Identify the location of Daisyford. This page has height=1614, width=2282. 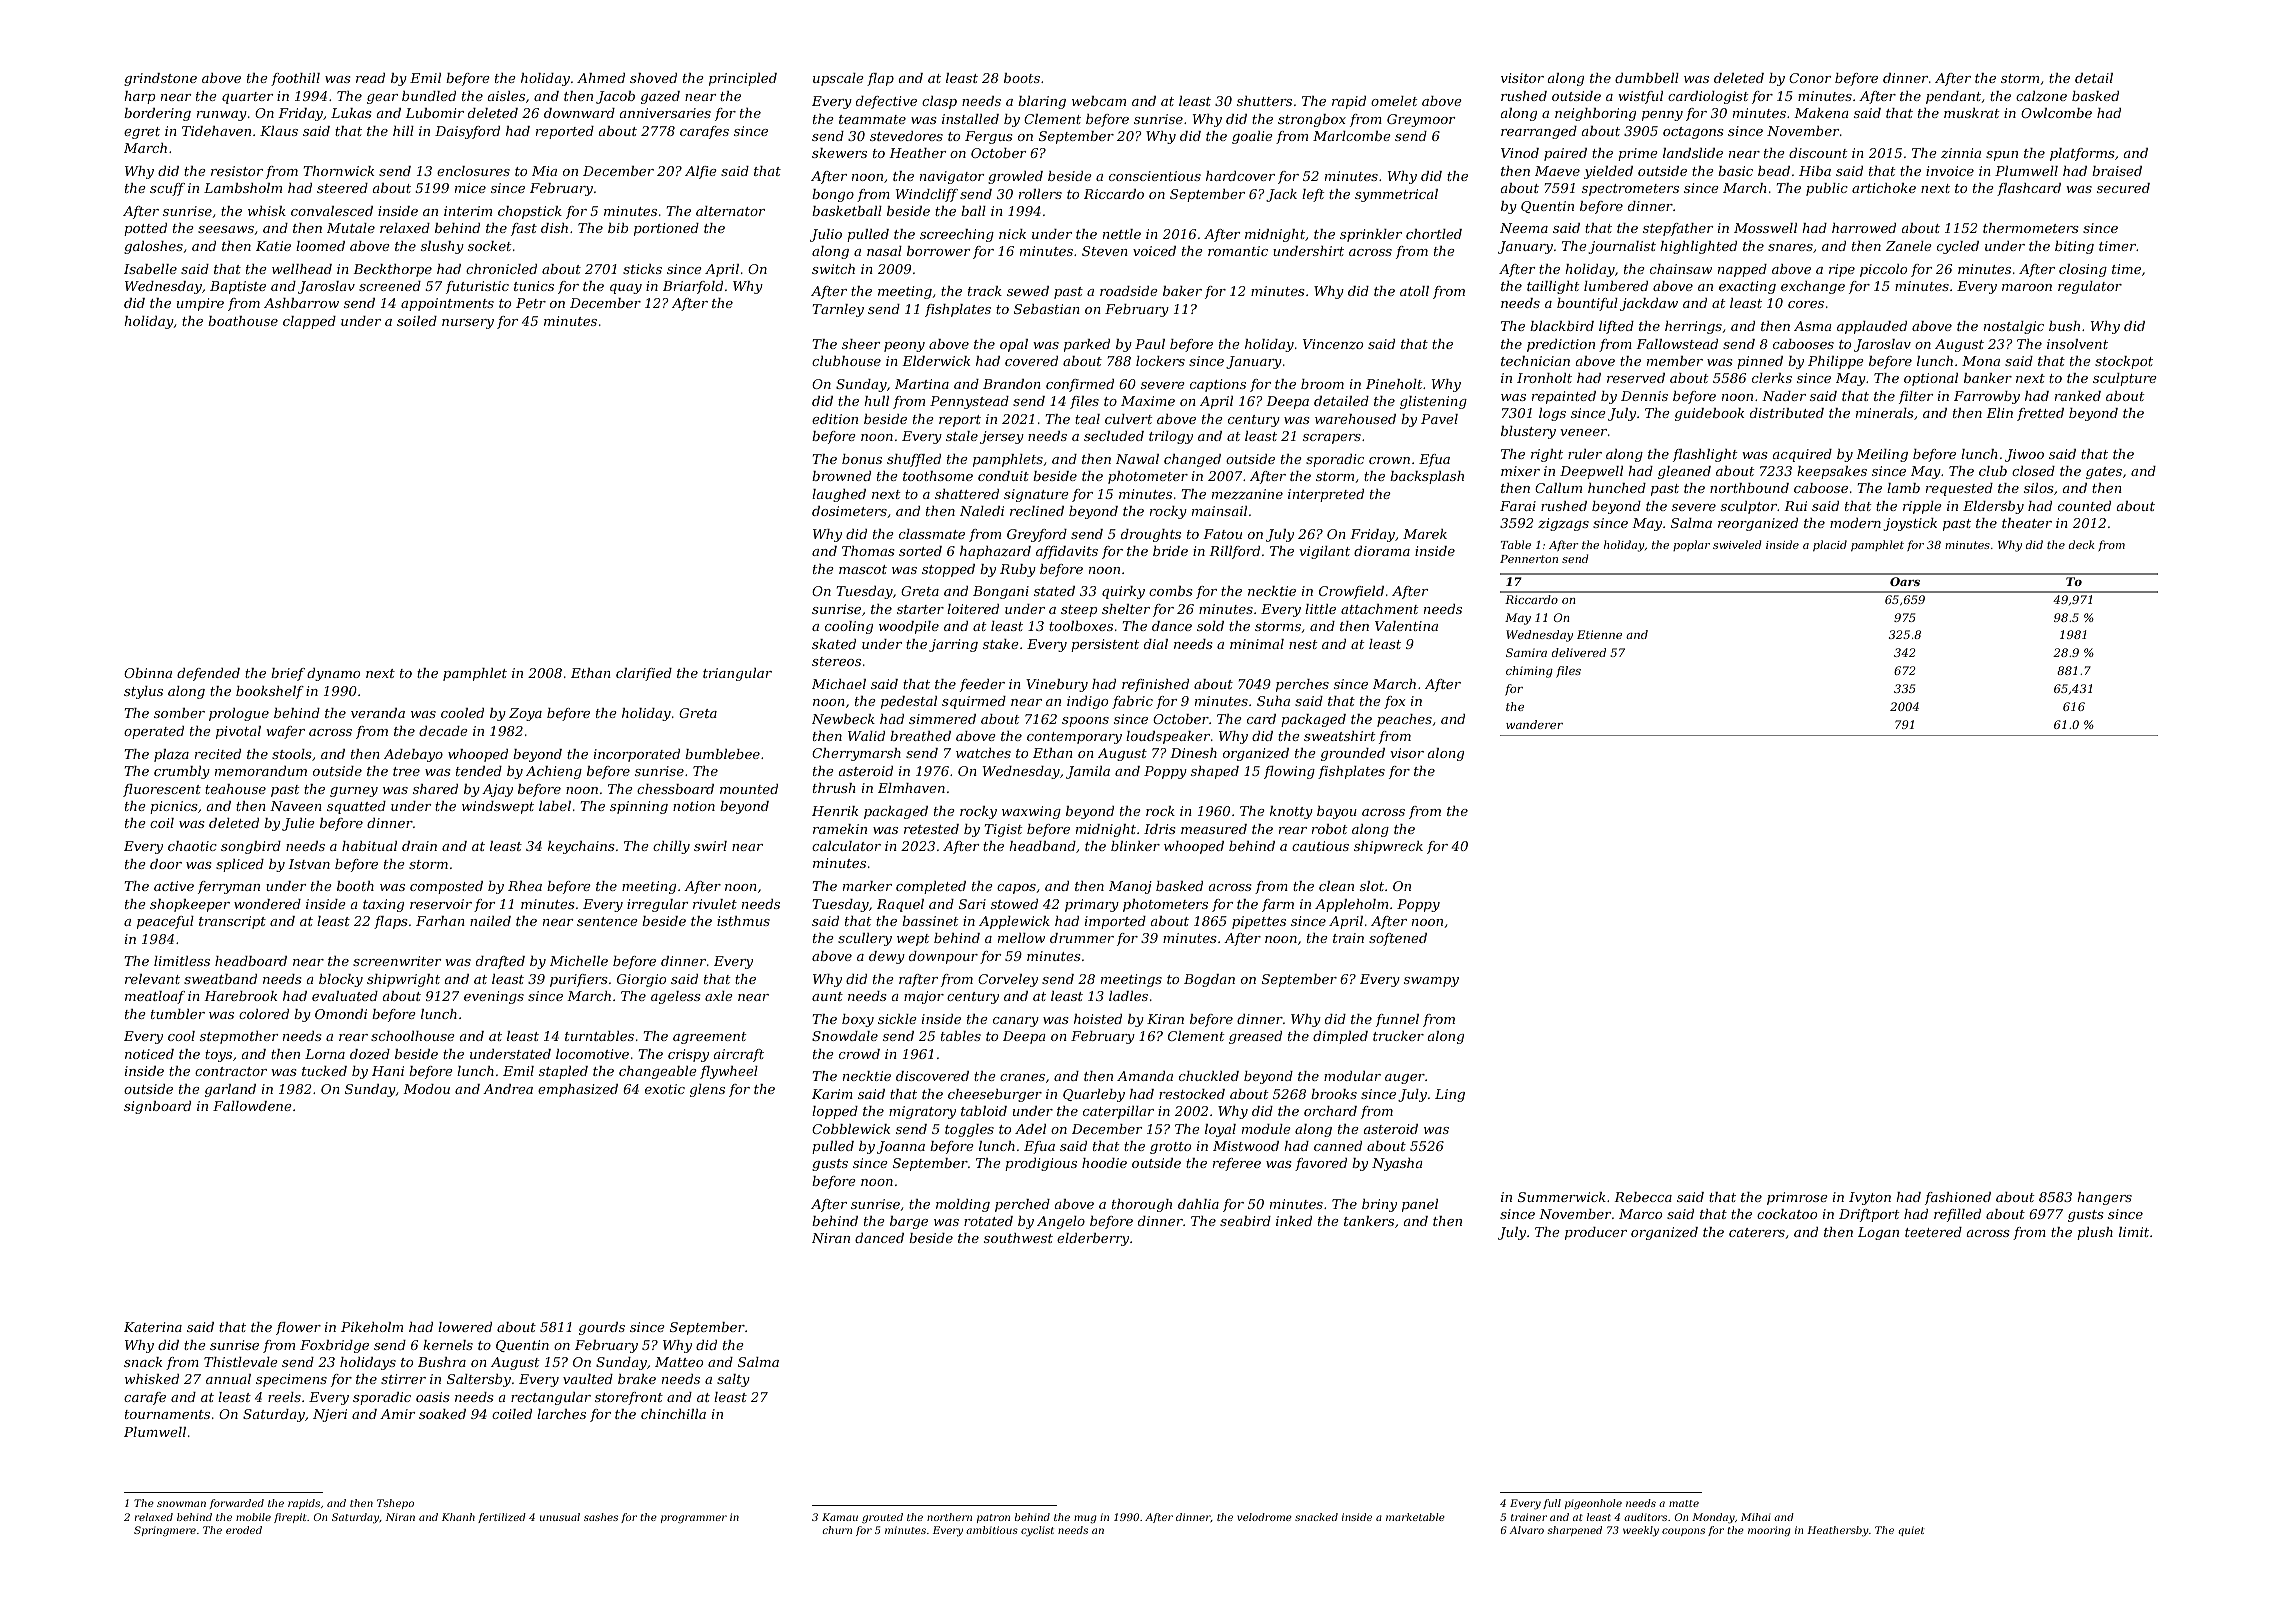
(467, 132).
